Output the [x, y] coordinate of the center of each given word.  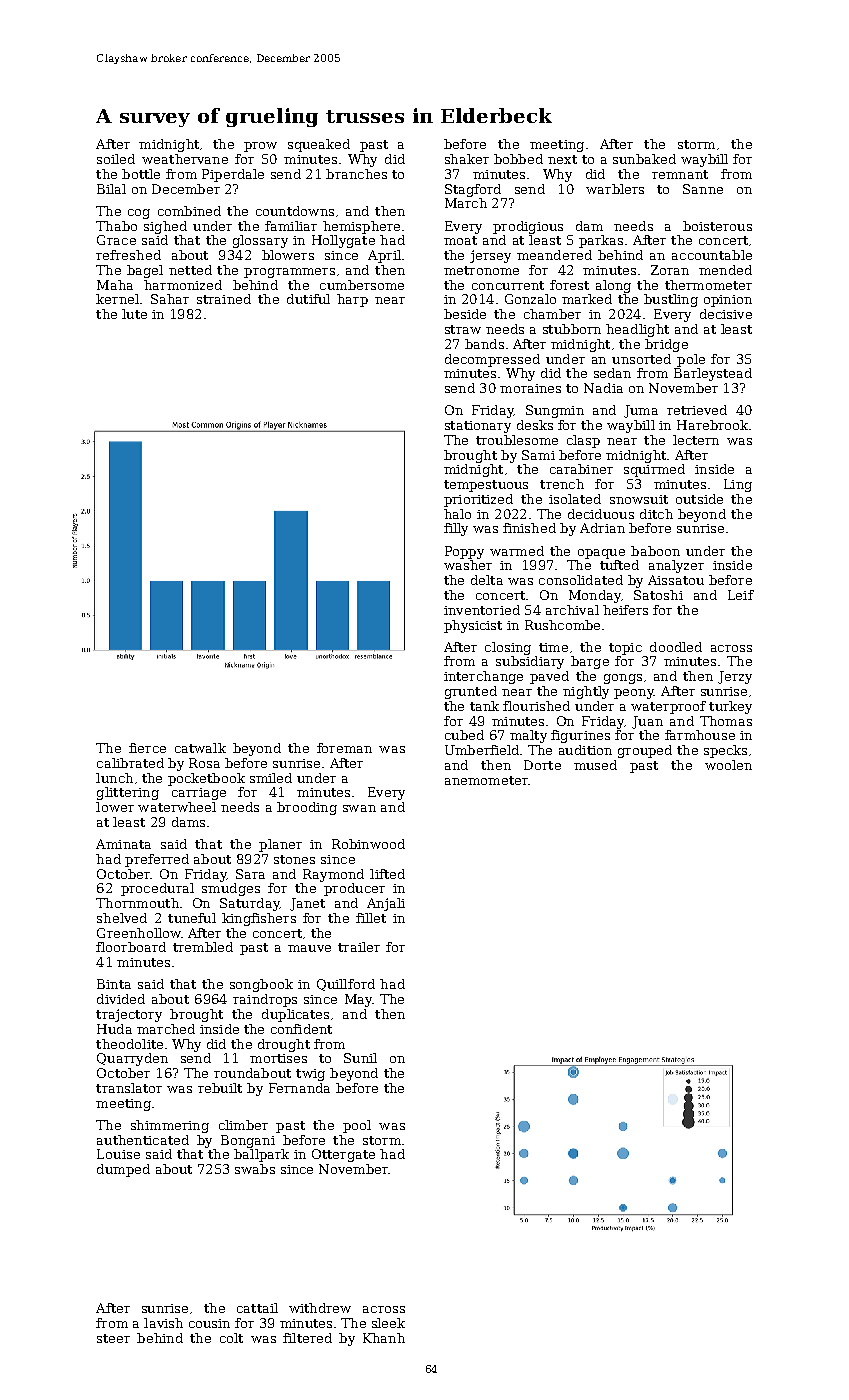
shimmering [170, 1126]
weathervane [185, 159]
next [562, 159]
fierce [147, 748]
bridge [666, 345]
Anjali [386, 904]
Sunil [360, 1058]
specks [725, 751]
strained [224, 299]
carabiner [581, 469]
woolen [728, 765]
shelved [122, 918]
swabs [255, 1169]
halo [457, 514]
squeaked [319, 145]
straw [463, 329]
